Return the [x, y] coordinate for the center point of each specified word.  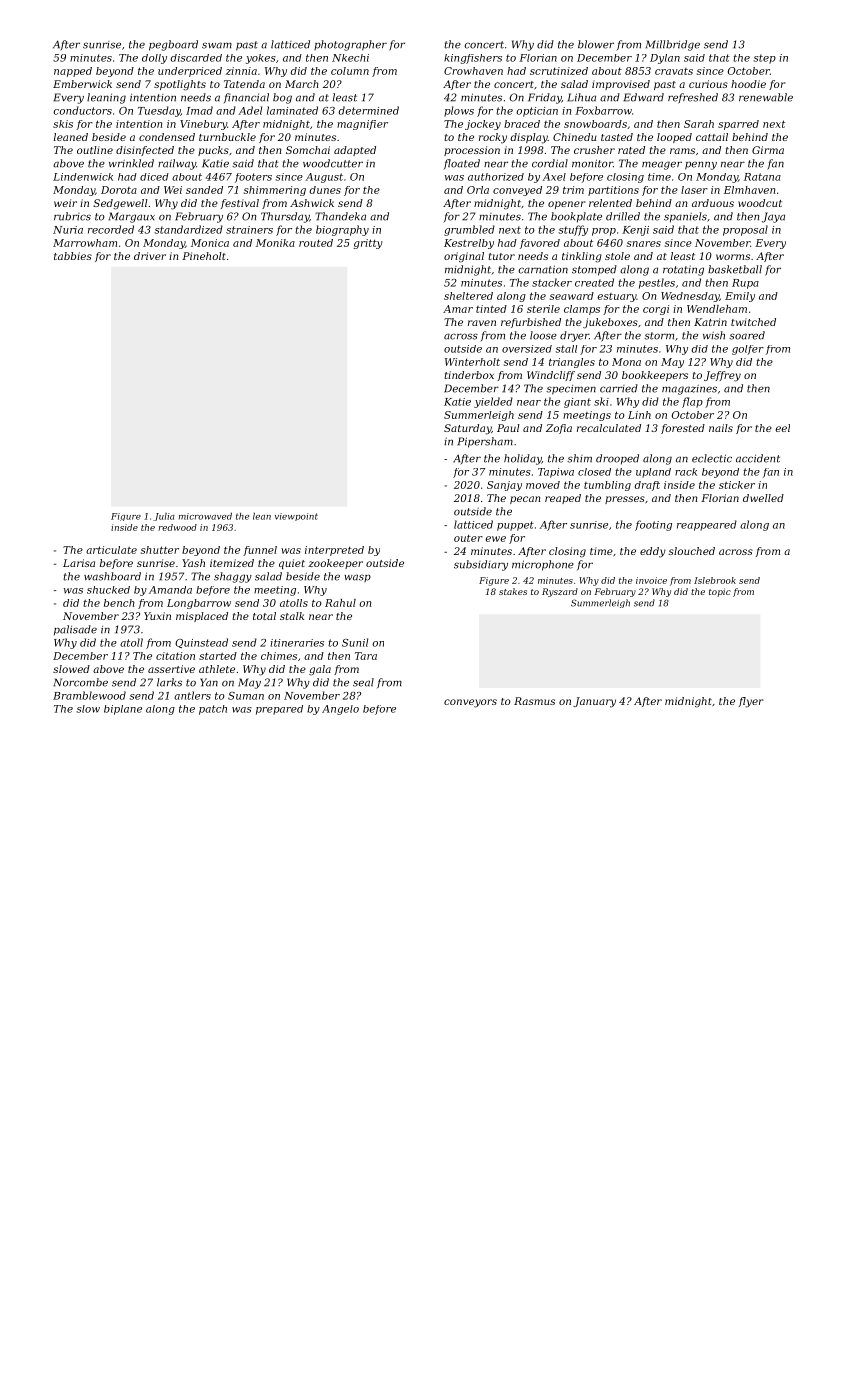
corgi [656, 310]
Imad [199, 110]
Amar [458, 309]
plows [459, 111]
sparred [738, 125]
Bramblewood [89, 695]
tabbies [73, 256]
